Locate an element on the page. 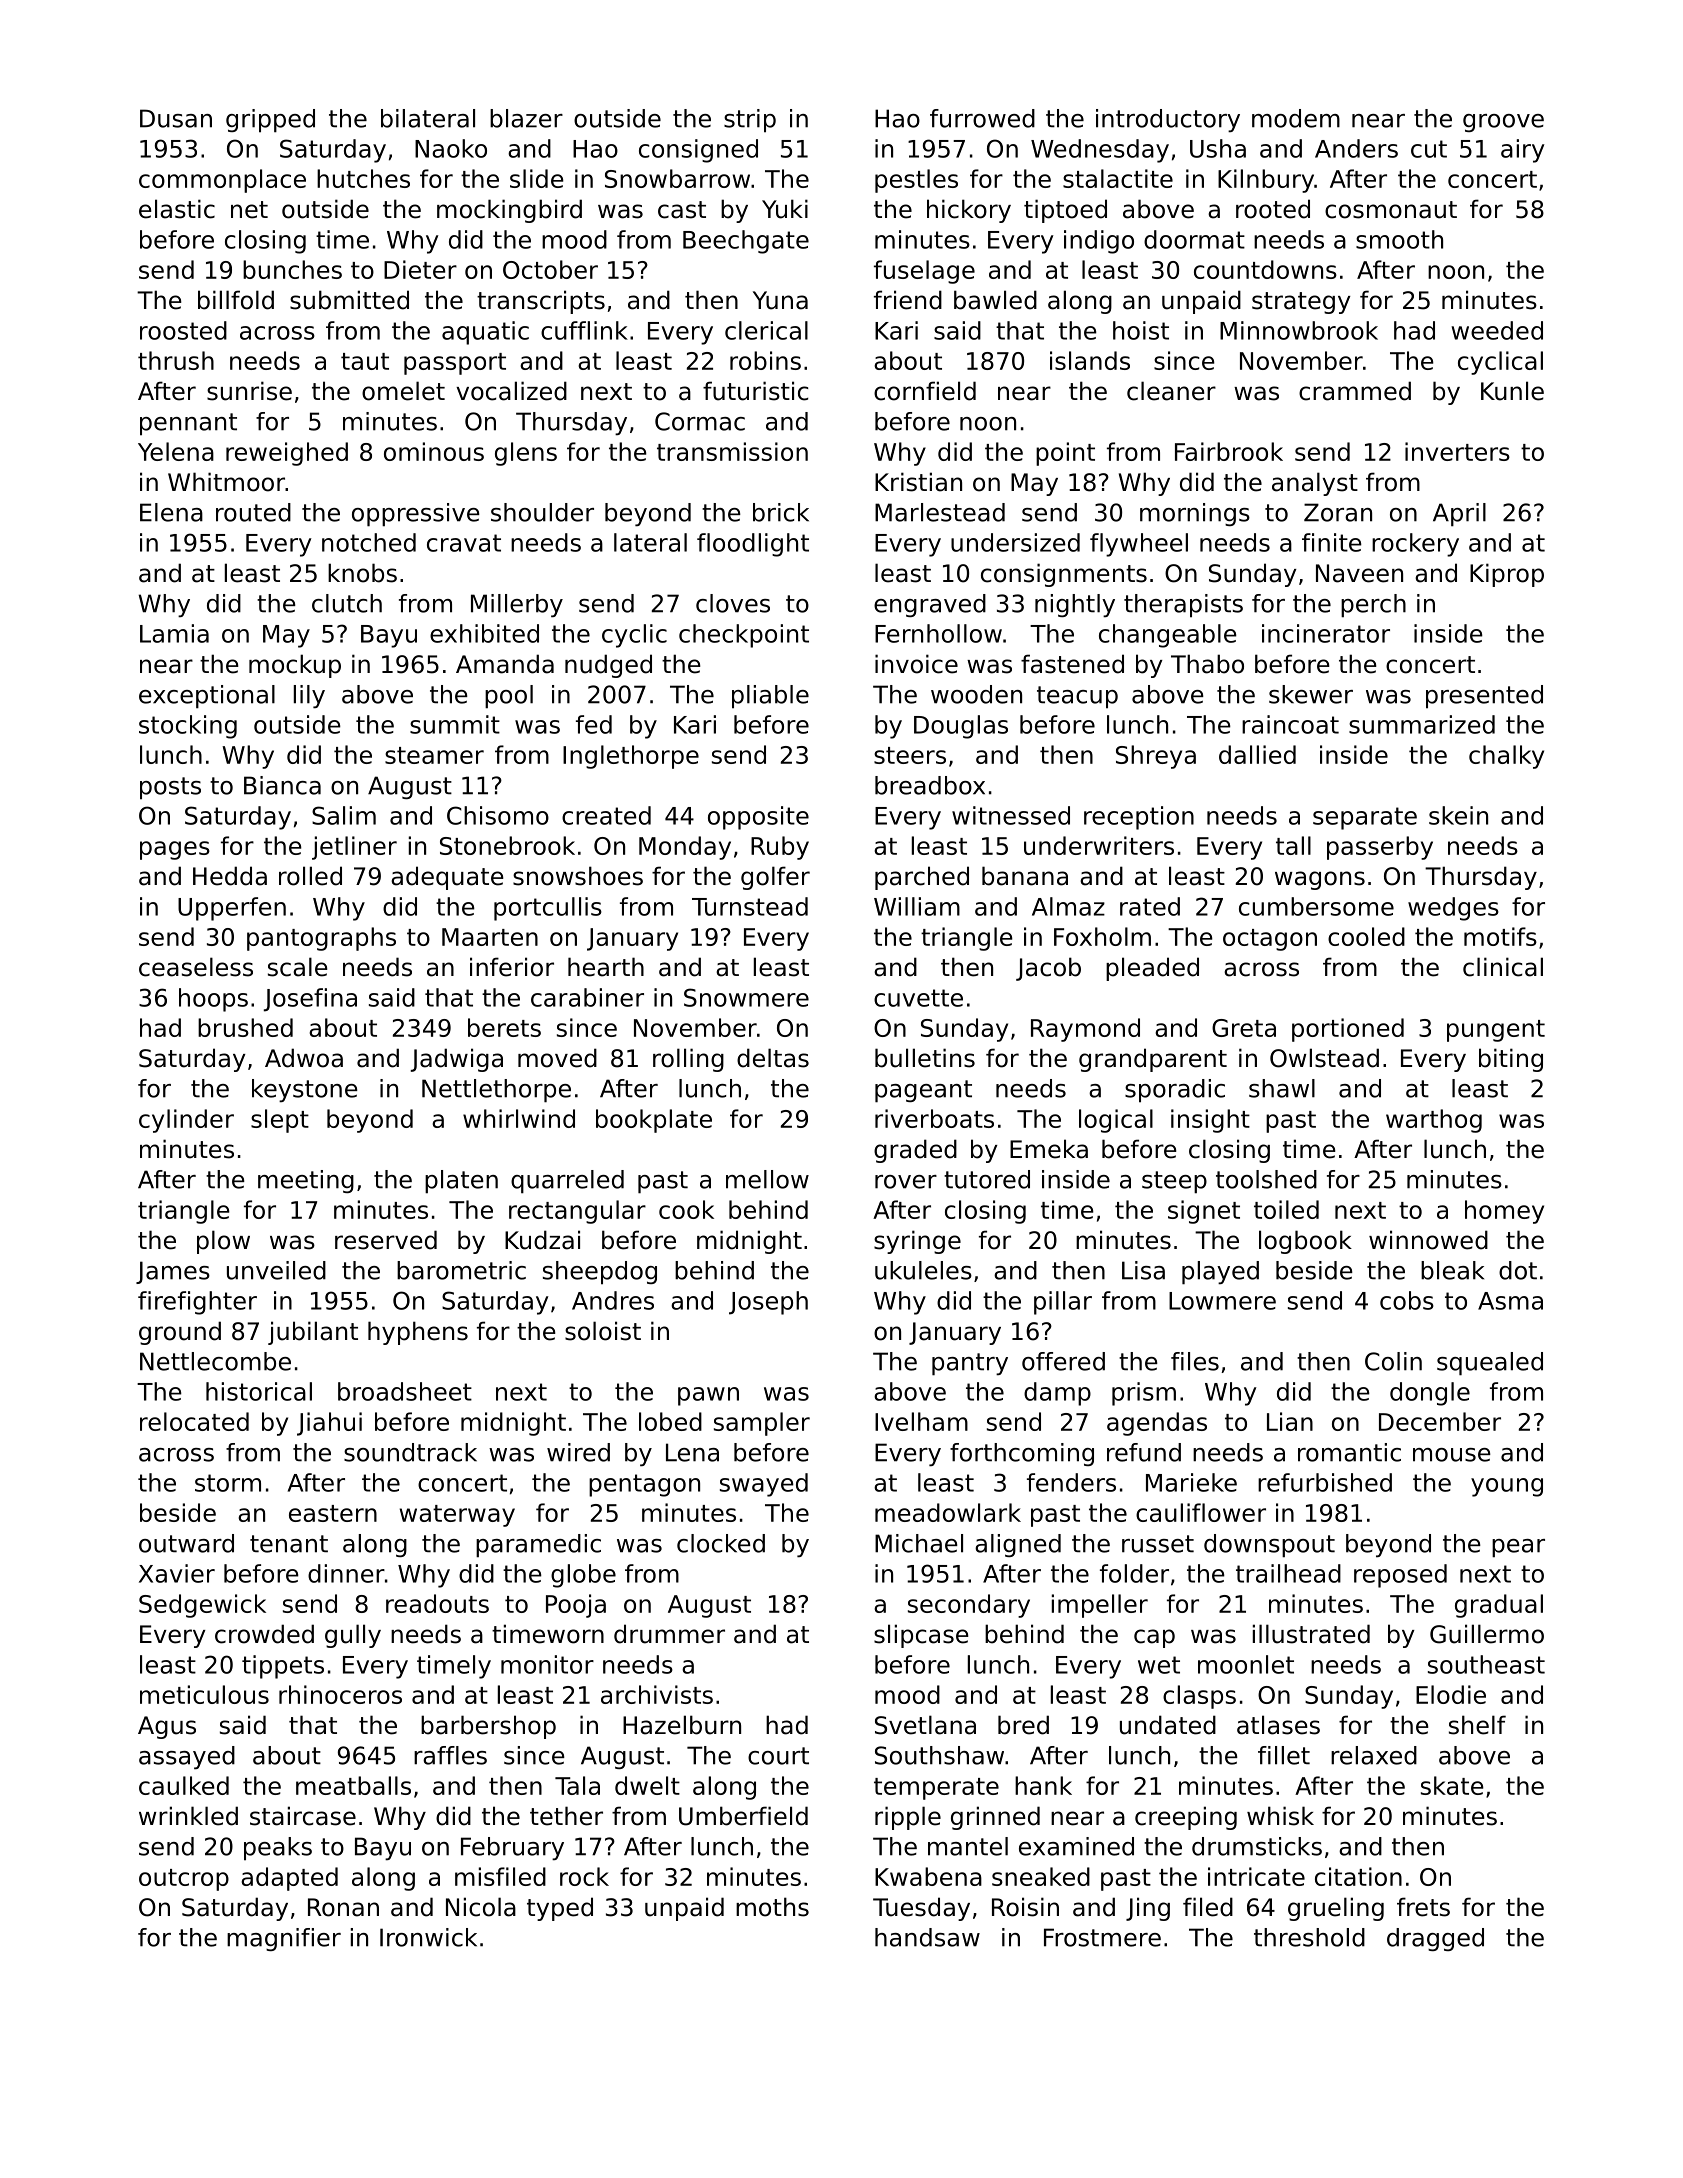 Image resolution: width=1683 pixels, height=2178 pixels. groove is located at coordinates (1503, 123).
